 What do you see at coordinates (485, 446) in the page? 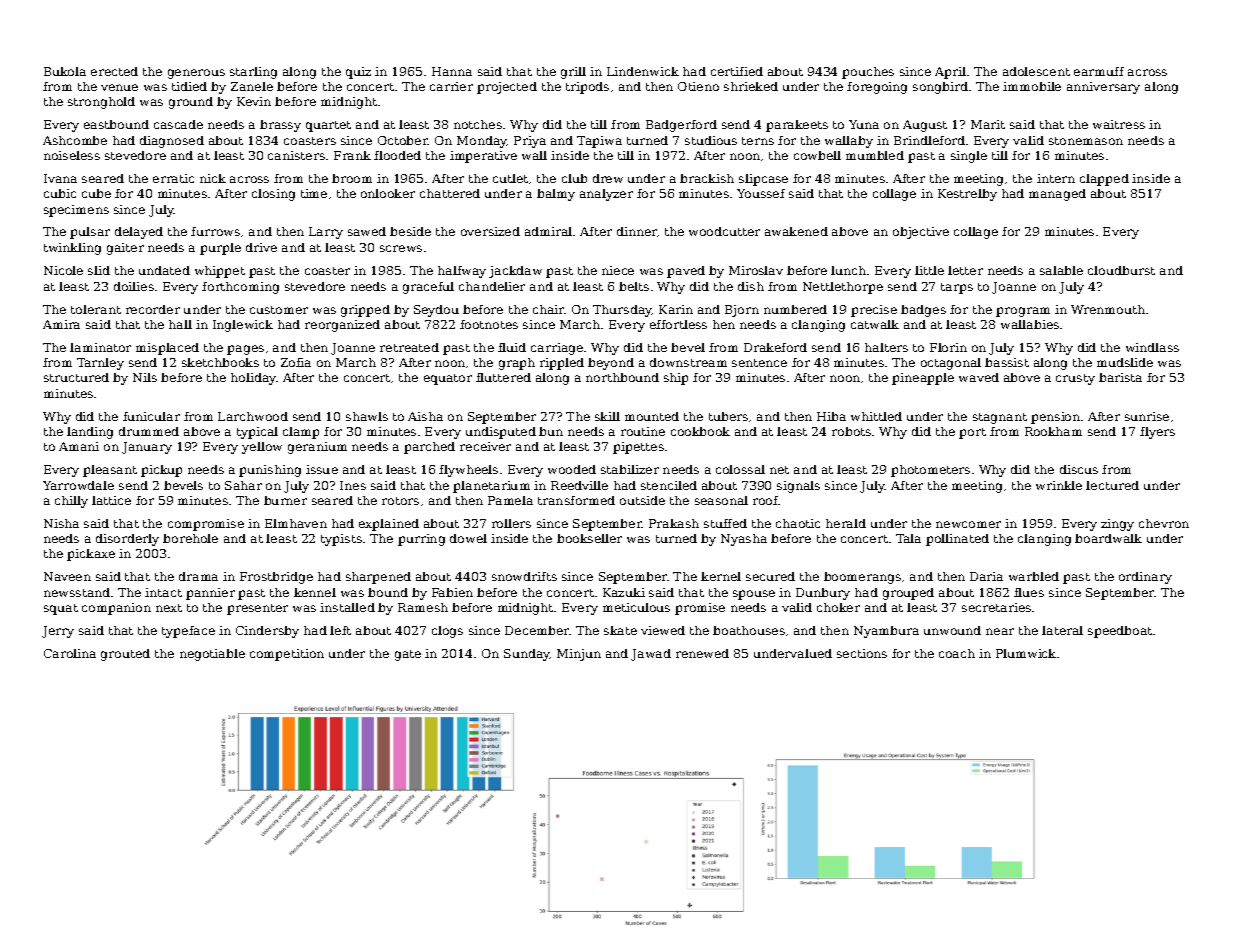
I see `receiver` at bounding box center [485, 446].
